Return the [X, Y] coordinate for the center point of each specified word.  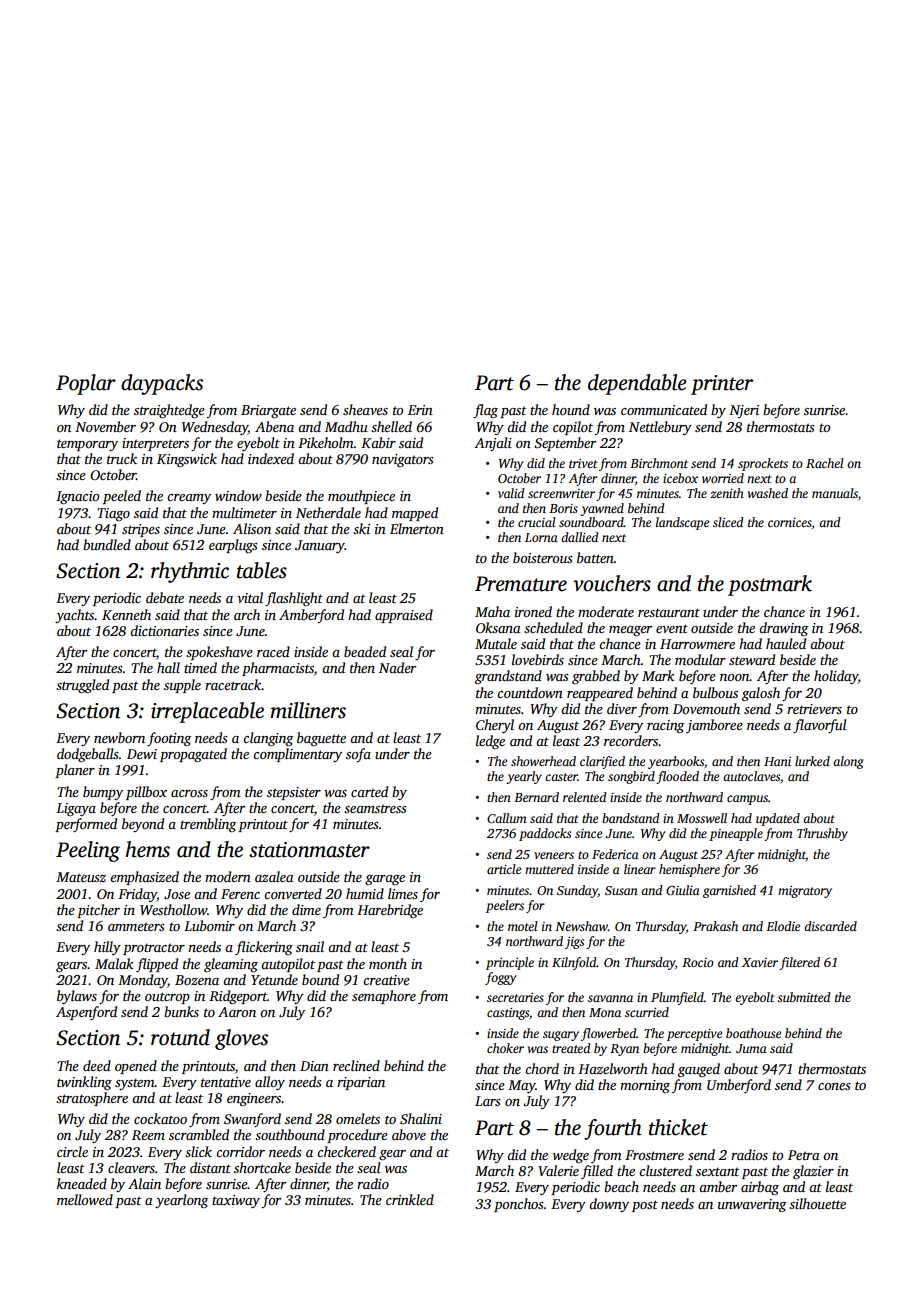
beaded [365, 651]
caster [561, 777]
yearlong [181, 1201]
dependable [637, 384]
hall [168, 667]
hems [147, 849]
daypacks [162, 384]
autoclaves [751, 776]
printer [722, 385]
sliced [728, 522]
